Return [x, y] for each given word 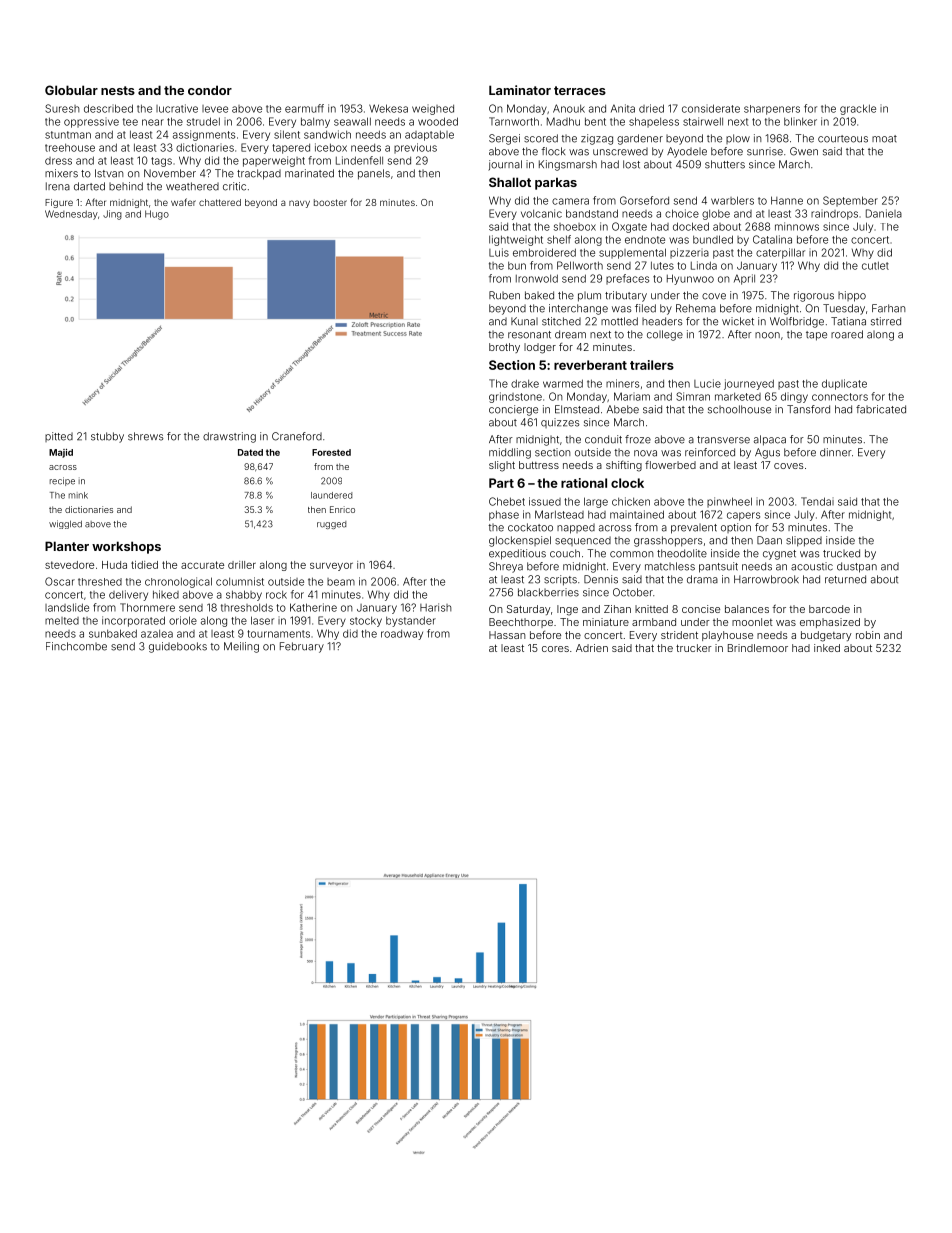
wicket [738, 321]
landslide [67, 607]
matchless [670, 566]
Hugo [157, 215]
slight [502, 466]
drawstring [229, 437]
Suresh [62, 108]
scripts [560, 580]
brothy [504, 348]
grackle [858, 109]
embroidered [544, 252]
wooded [438, 121]
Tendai [817, 501]
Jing [112, 215]
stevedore [69, 565]
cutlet [875, 265]
